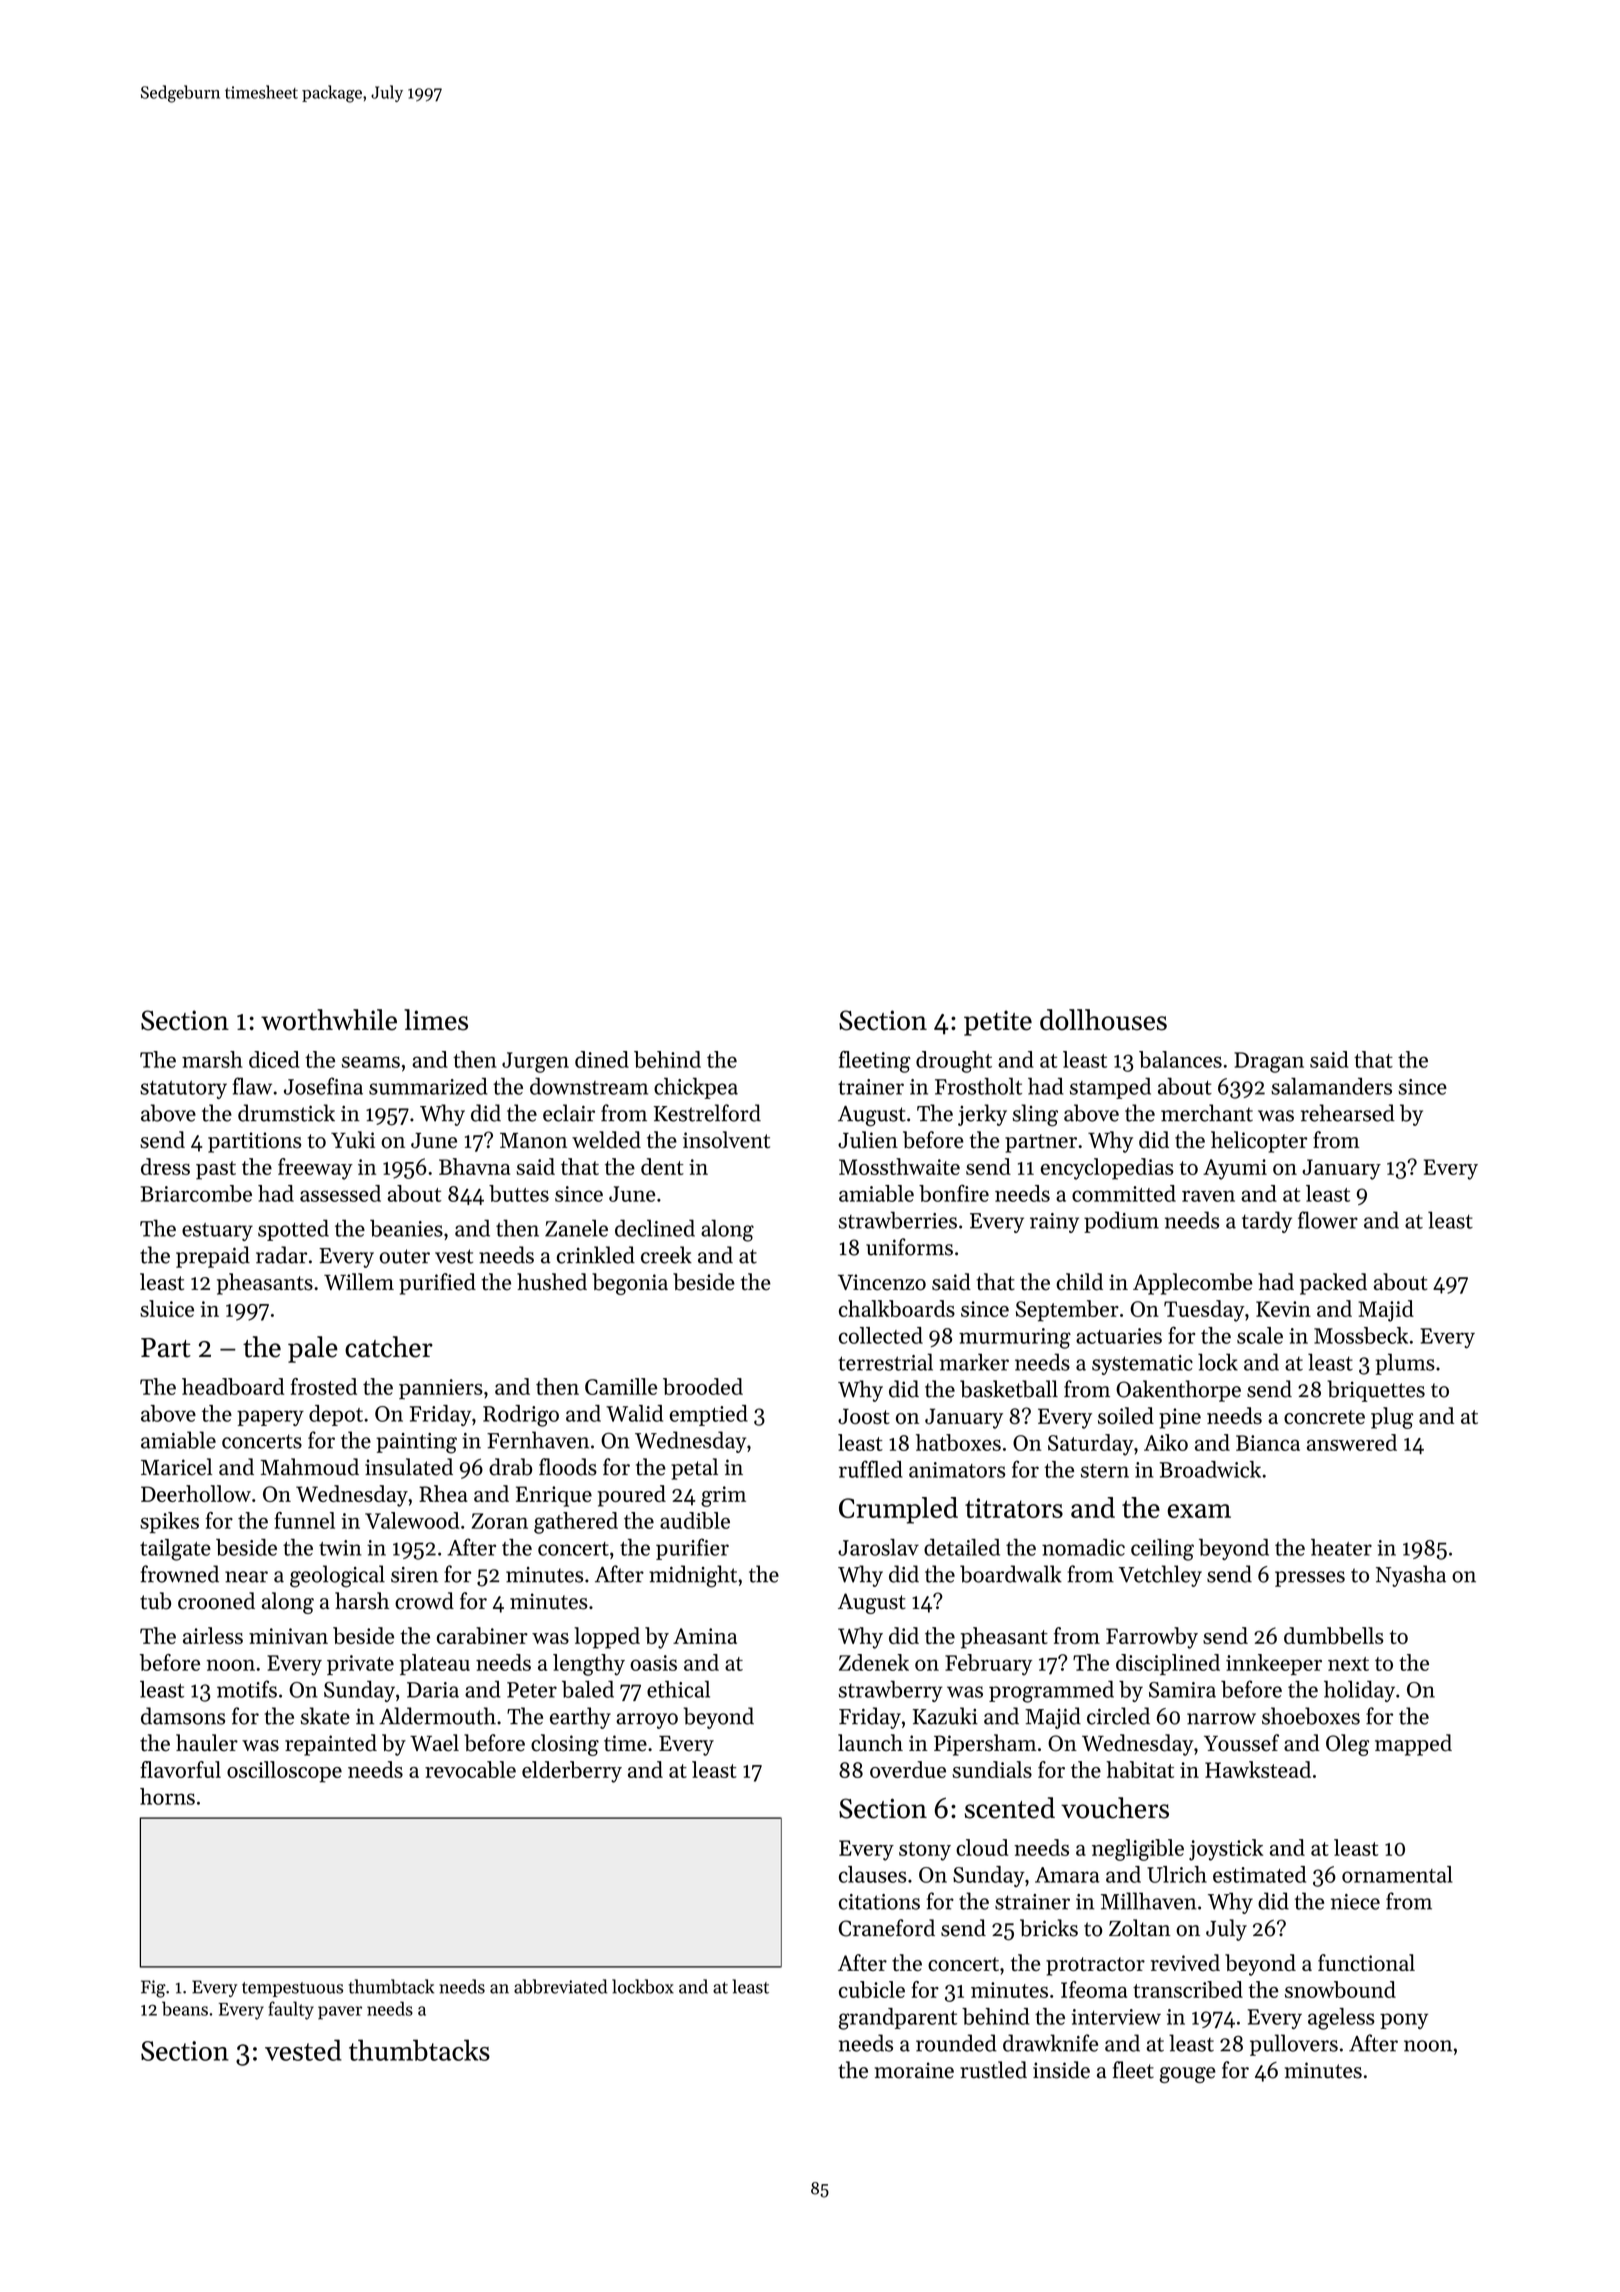 The height and width of the page is (2292, 1620). What do you see at coordinates (908, 1769) in the page?
I see `overdue` at bounding box center [908, 1769].
